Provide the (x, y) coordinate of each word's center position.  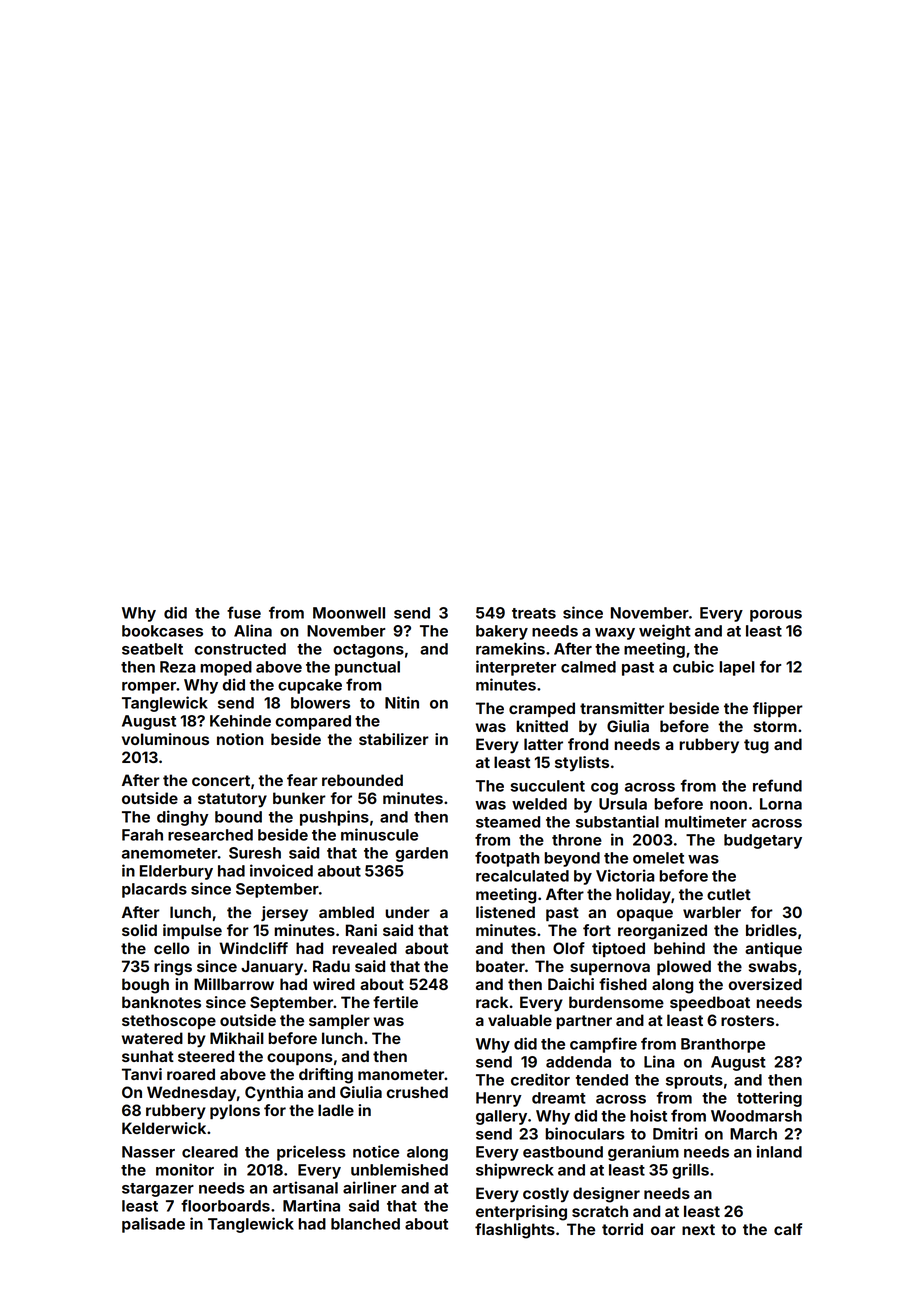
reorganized (662, 932)
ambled (346, 912)
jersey (284, 914)
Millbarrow (234, 984)
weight (665, 632)
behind (679, 948)
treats (534, 613)
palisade (153, 1225)
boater (500, 966)
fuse (244, 612)
